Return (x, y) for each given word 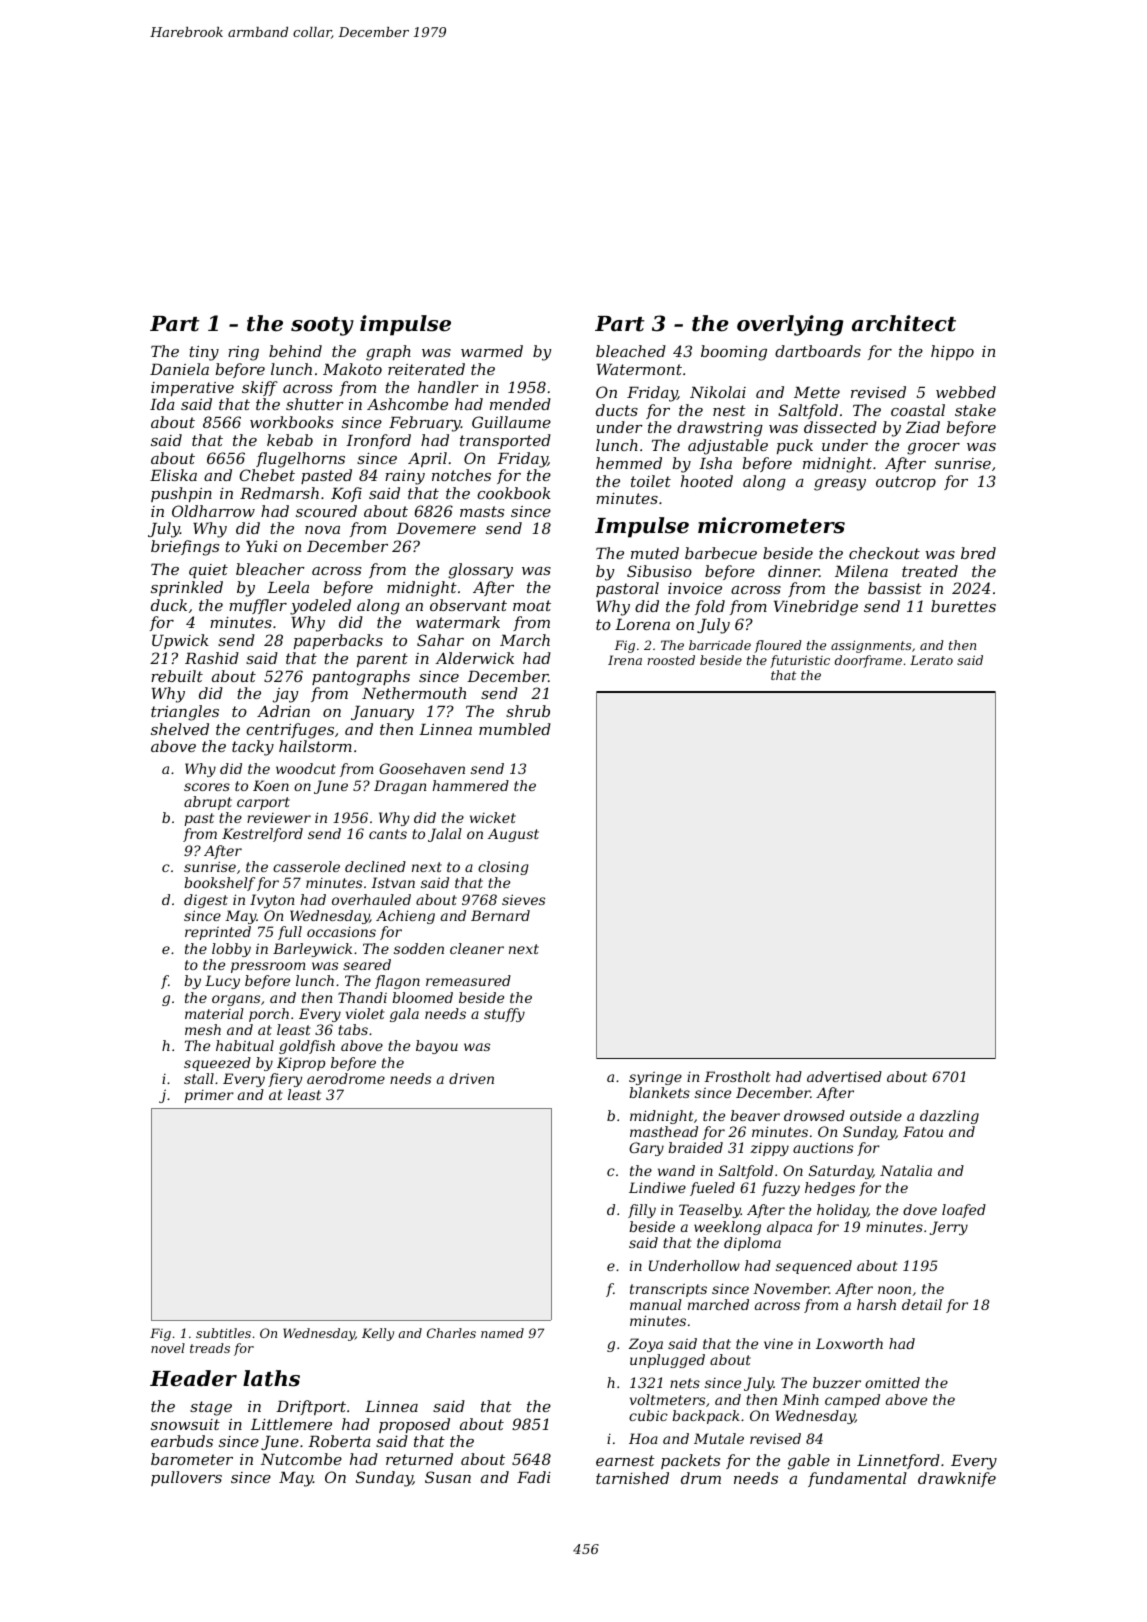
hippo (952, 352)
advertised (844, 1076)
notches (461, 475)
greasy (840, 485)
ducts (617, 410)
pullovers (186, 1478)
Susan (448, 1477)
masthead (664, 1131)
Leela (288, 587)
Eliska (173, 475)
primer (209, 1096)
